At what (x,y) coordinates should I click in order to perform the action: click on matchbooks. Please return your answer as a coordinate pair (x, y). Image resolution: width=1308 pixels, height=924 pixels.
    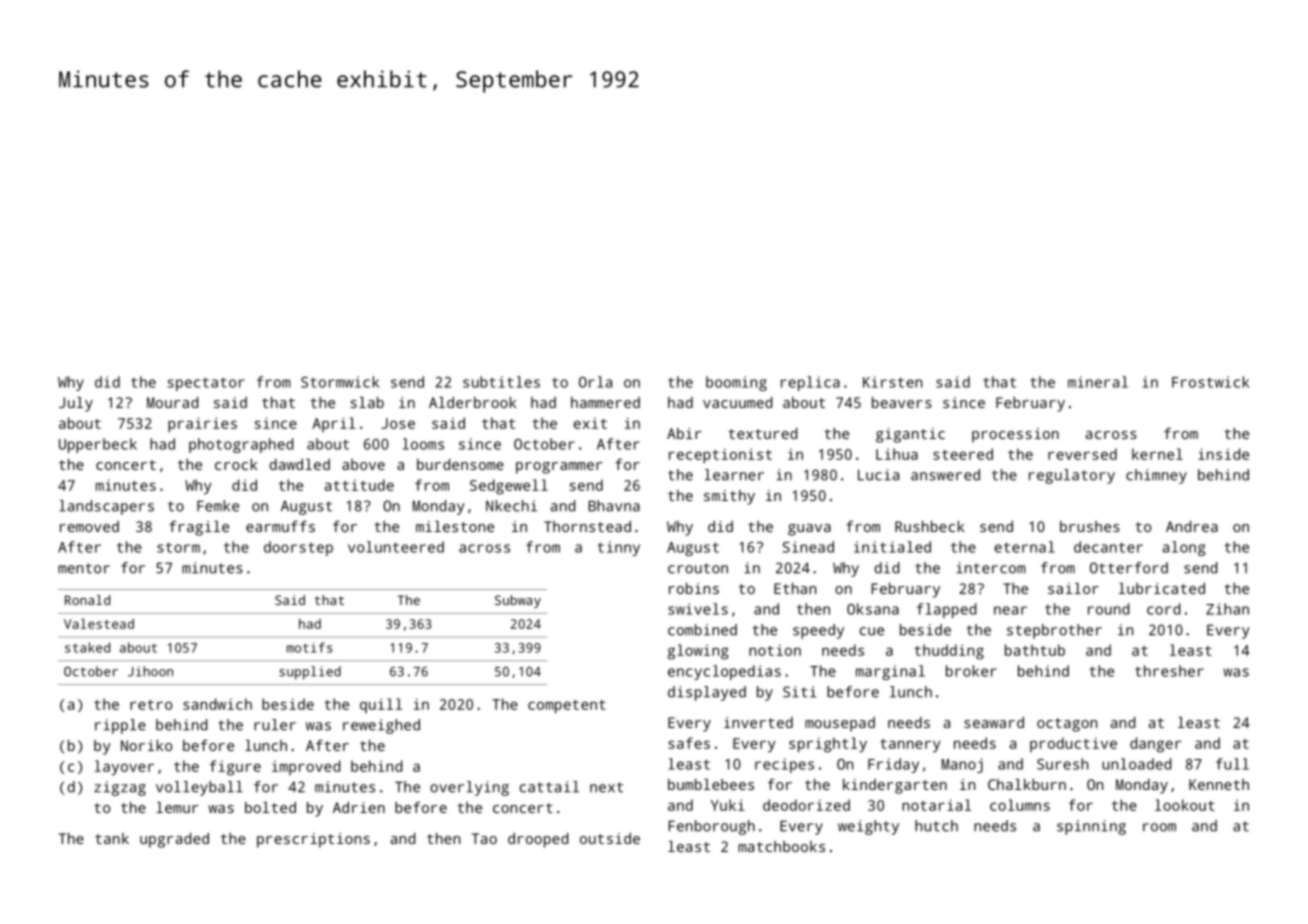
    Looking at the image, I should click on (781, 846).
